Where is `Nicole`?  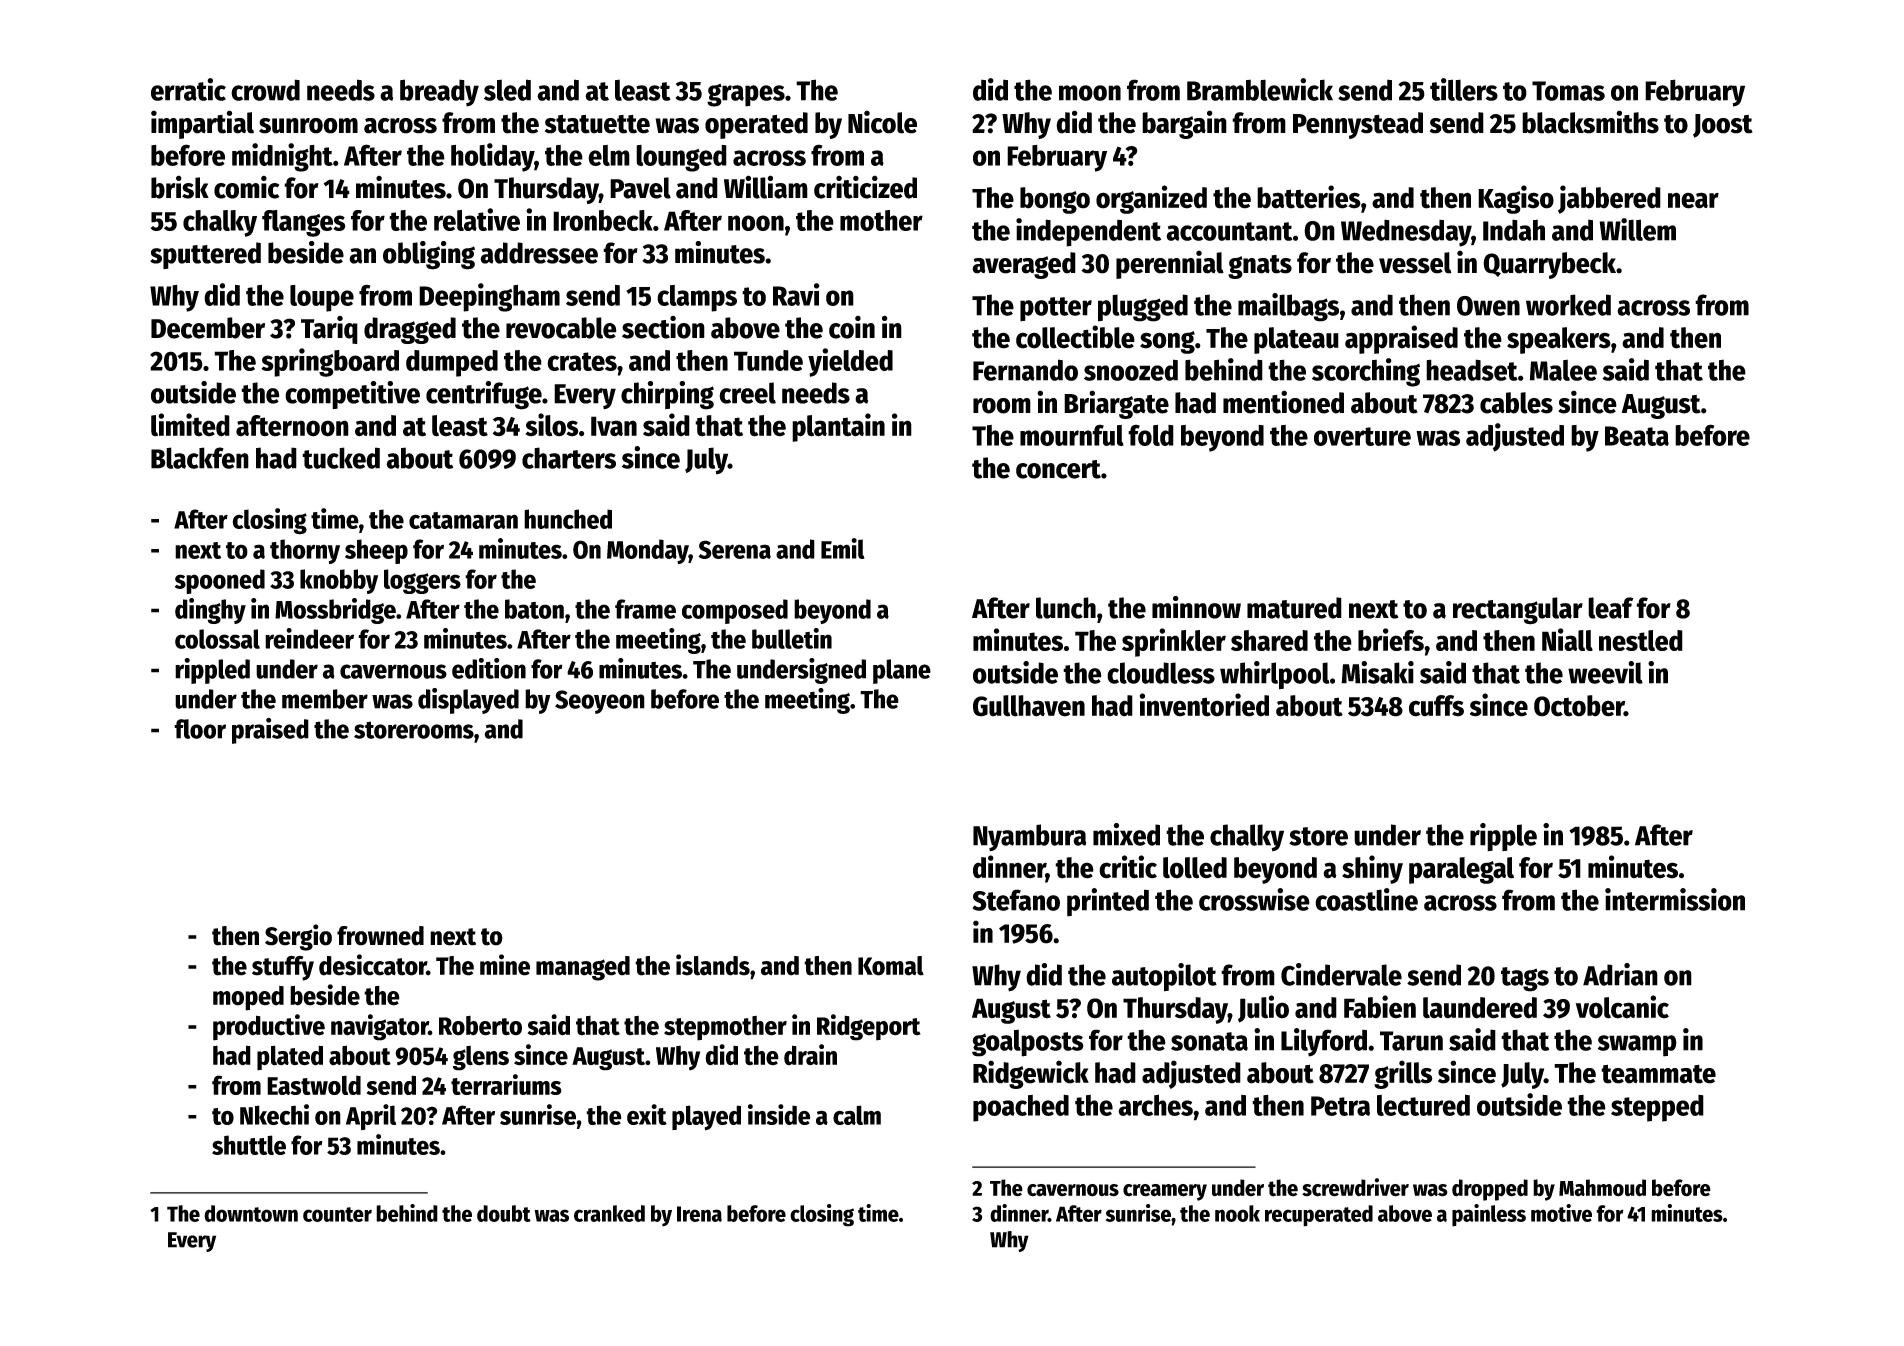
Nicole is located at coordinates (882, 122).
